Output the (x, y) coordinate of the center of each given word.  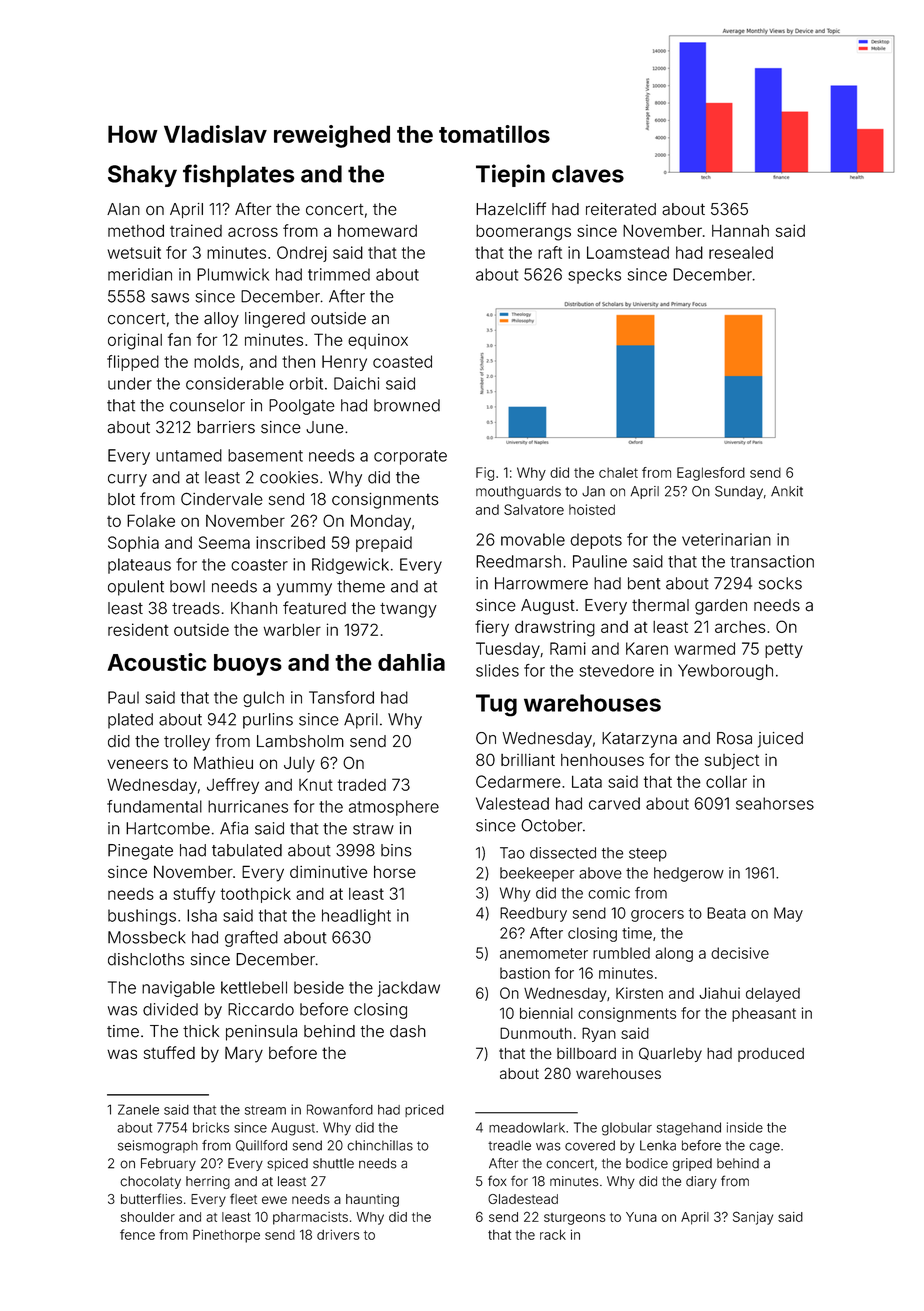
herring (208, 1182)
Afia (234, 828)
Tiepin (510, 175)
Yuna (641, 1217)
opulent (136, 588)
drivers (338, 1234)
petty (784, 650)
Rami (568, 648)
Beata (726, 913)
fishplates (239, 175)
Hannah (740, 230)
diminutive (328, 871)
